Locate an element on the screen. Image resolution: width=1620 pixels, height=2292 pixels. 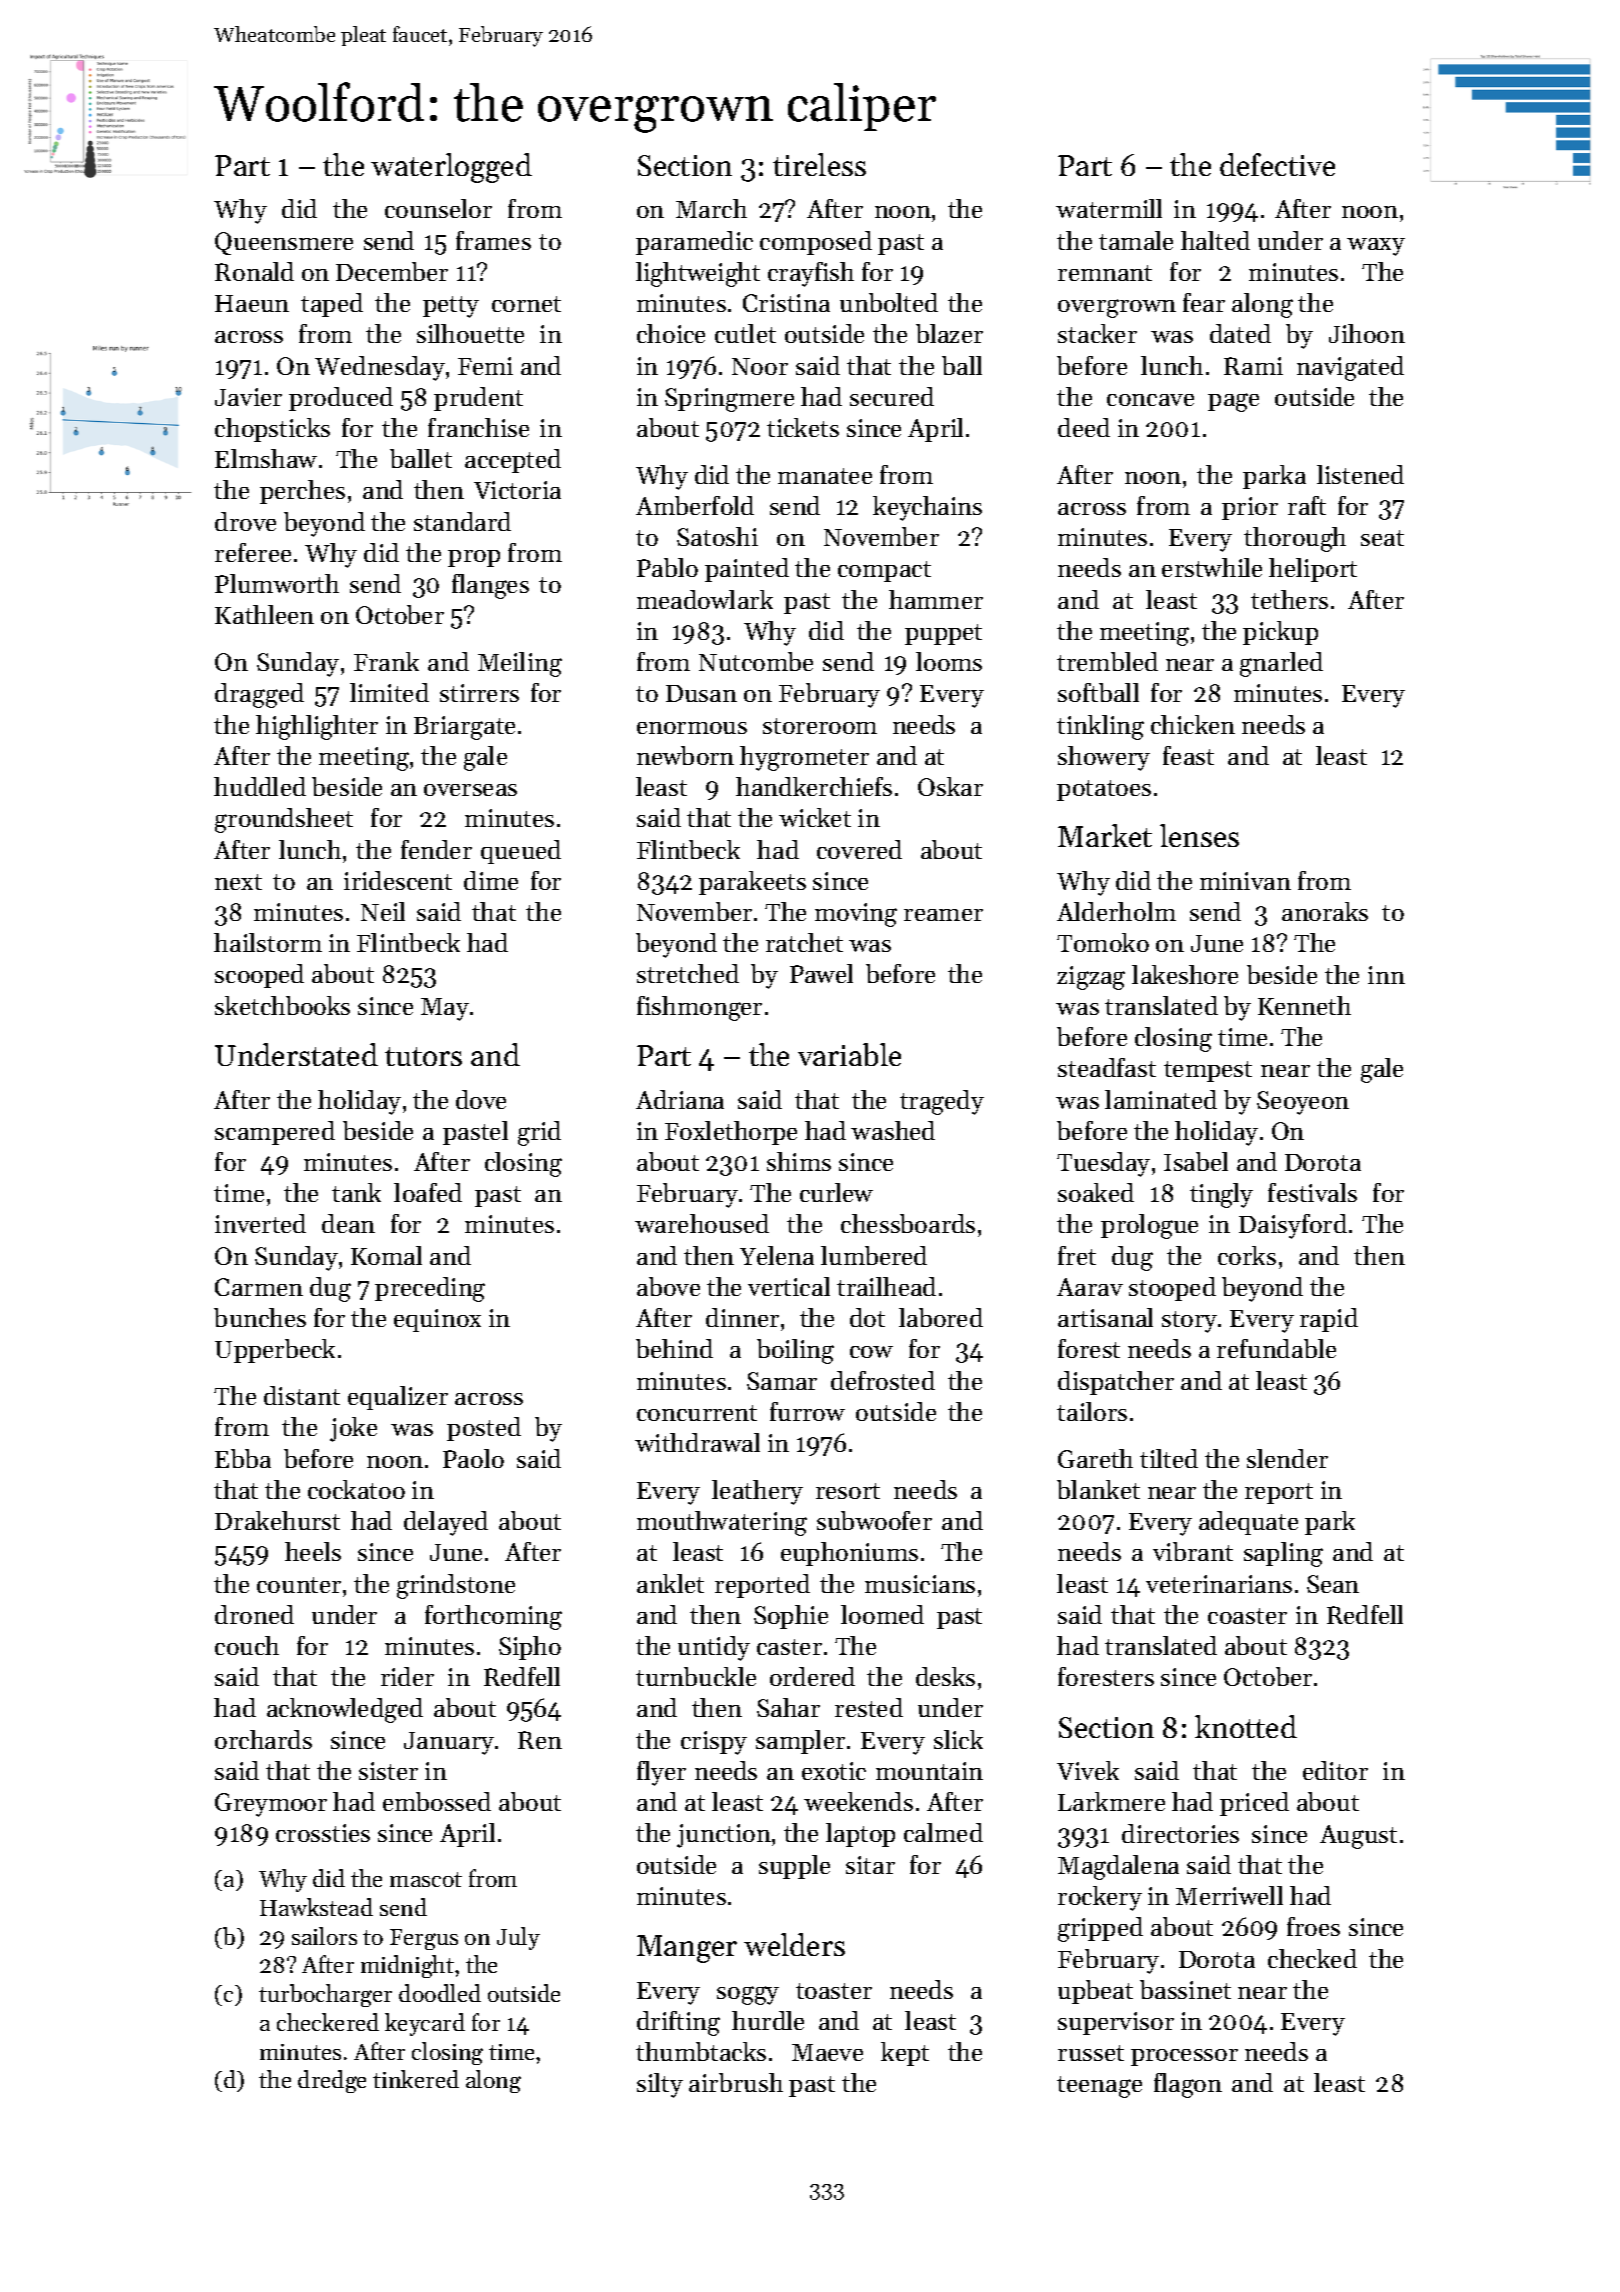
defective is located at coordinates (1277, 164).
